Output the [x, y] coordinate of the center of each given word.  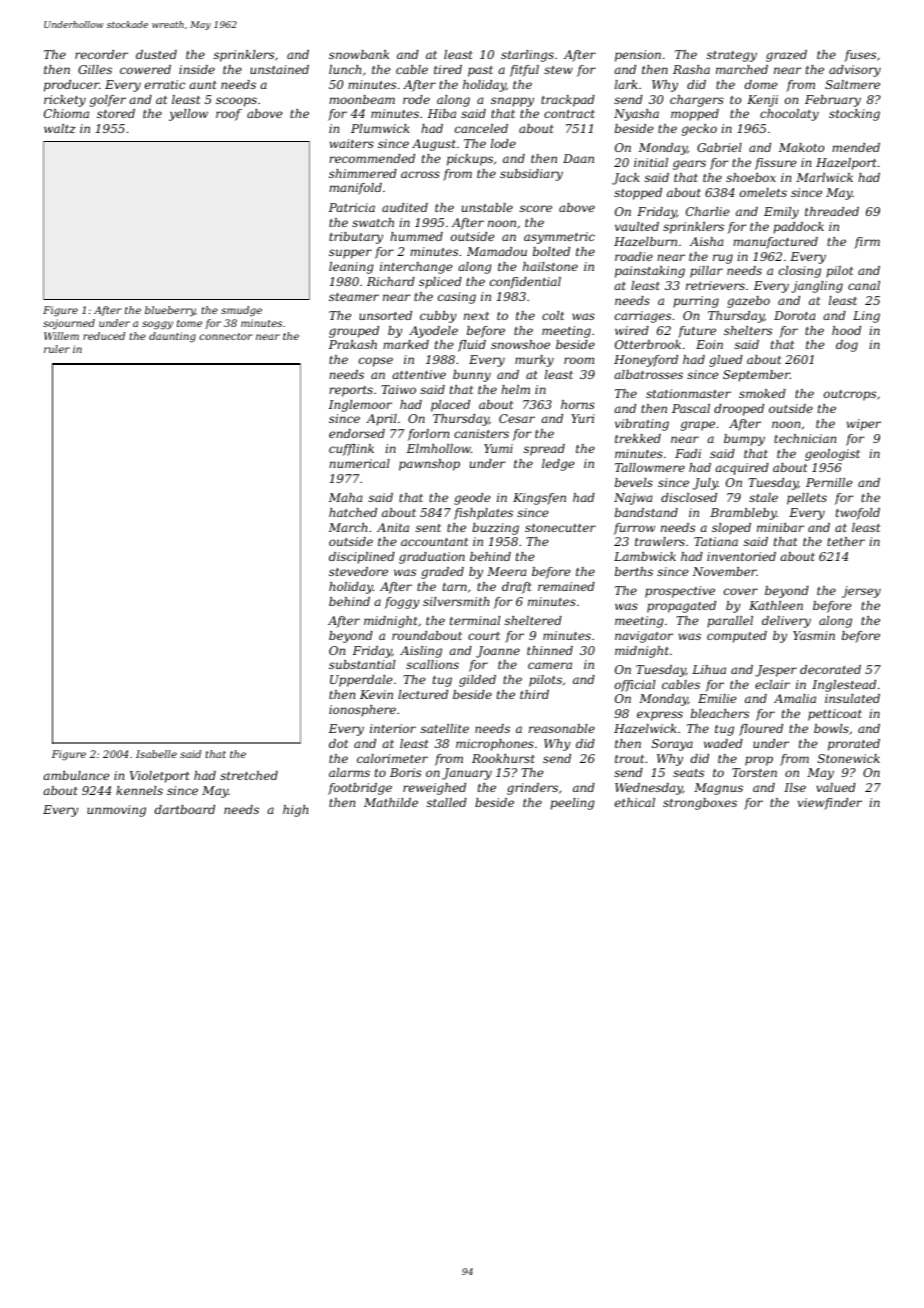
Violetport [160, 777]
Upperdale [361, 681]
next [476, 316]
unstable [487, 207]
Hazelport [846, 164]
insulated [852, 698]
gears [689, 165]
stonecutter [560, 528]
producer [71, 86]
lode [503, 143]
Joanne [498, 652]
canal [864, 285]
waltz [60, 128]
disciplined [362, 558]
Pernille [829, 482]
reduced [104, 336]
